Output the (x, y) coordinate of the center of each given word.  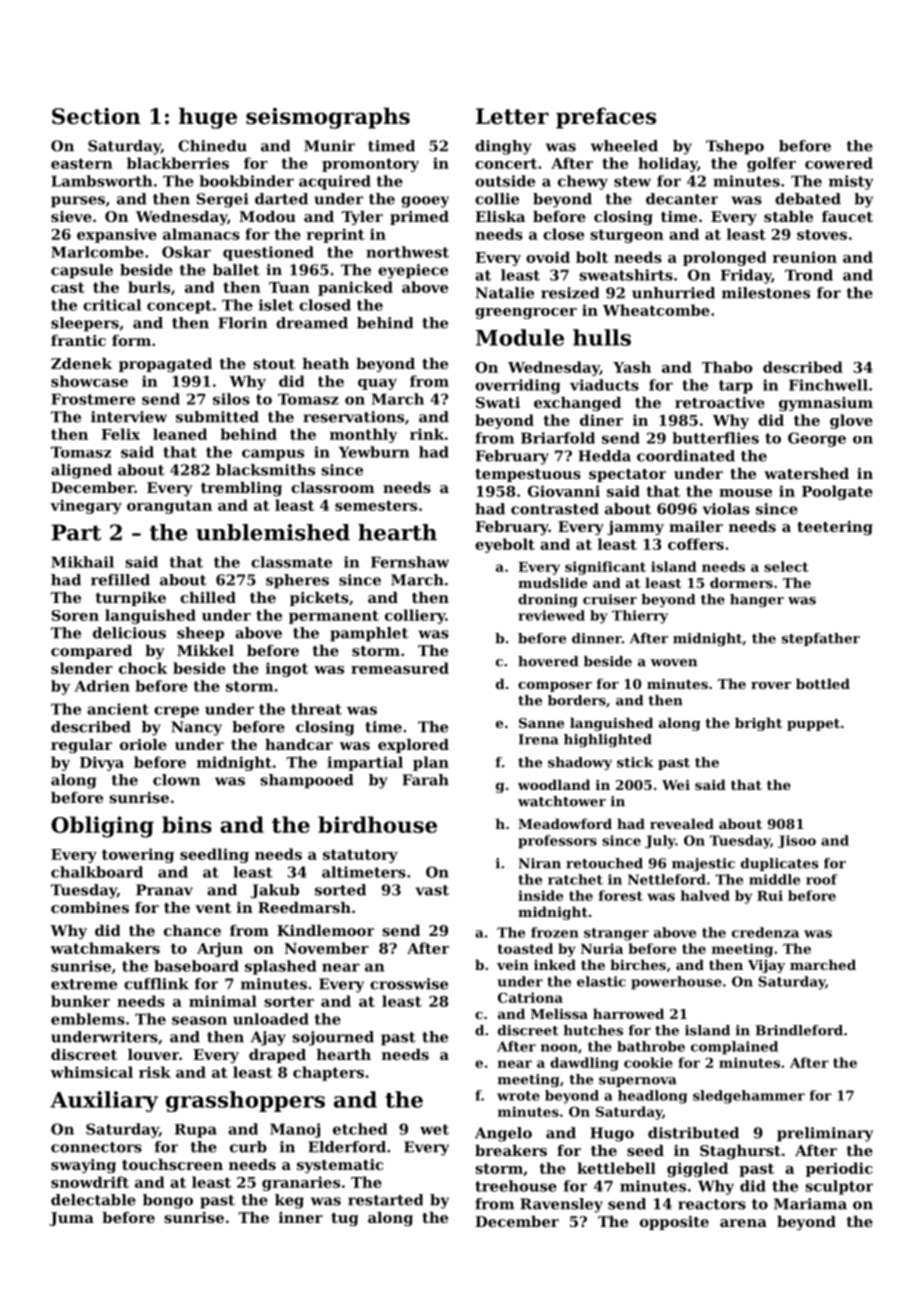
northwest (407, 252)
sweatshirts (626, 275)
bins (187, 824)
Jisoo (797, 841)
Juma (71, 1219)
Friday (746, 276)
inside (540, 895)
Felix (120, 434)
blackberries (178, 163)
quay (377, 384)
